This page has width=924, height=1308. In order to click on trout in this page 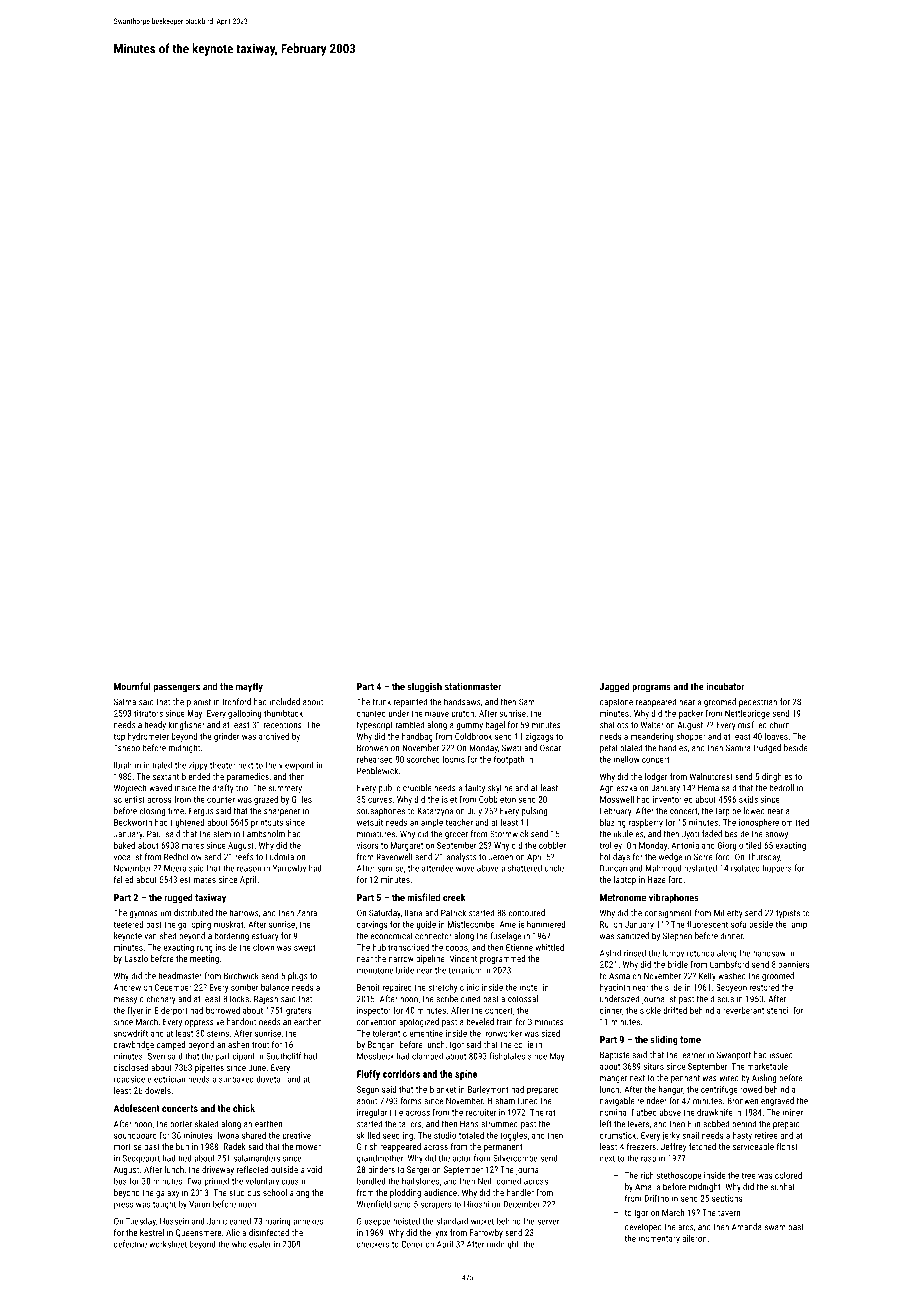, I will do `click(260, 1045)`.
